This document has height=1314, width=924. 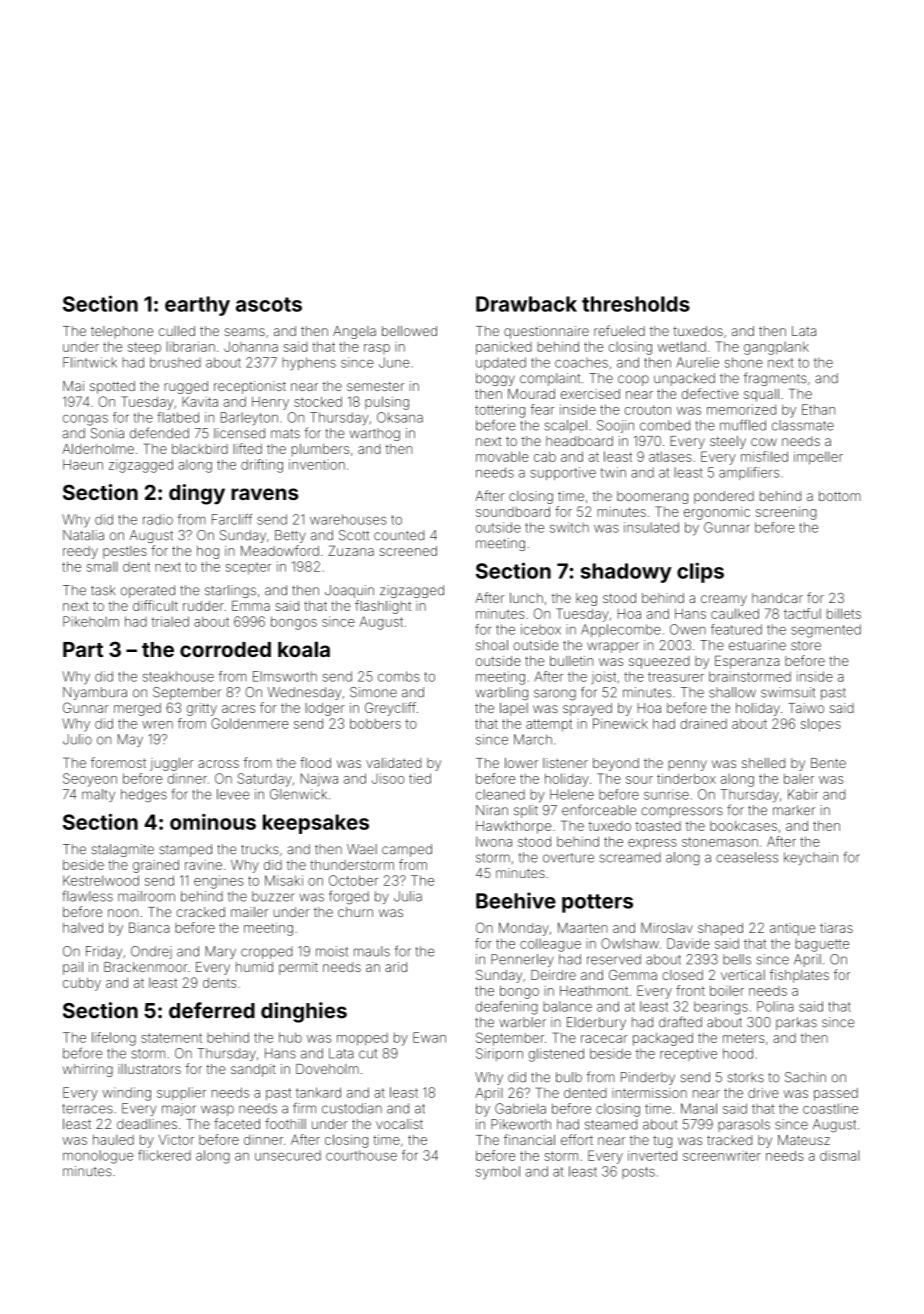 I want to click on fragments, so click(x=775, y=379).
